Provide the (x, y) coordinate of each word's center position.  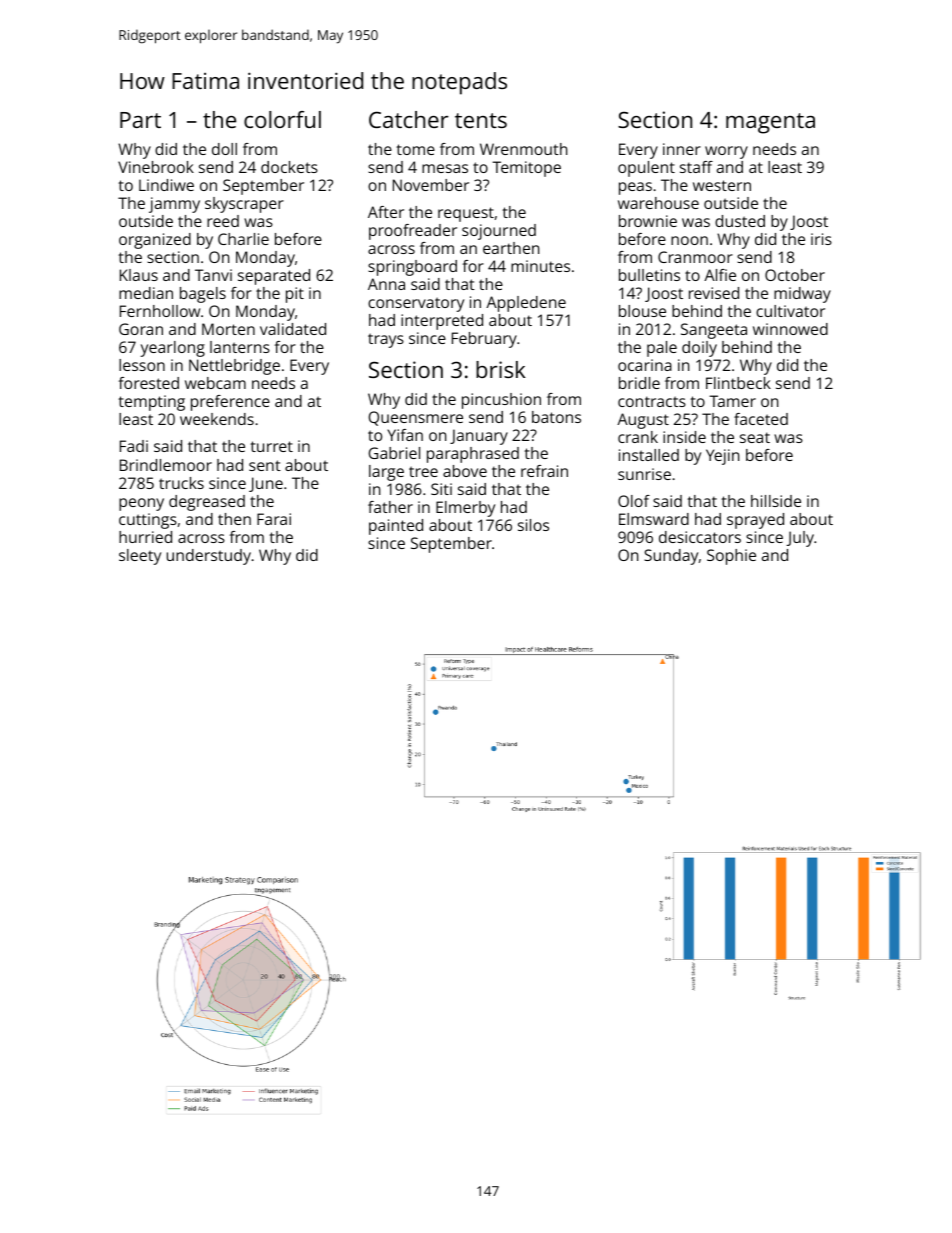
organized (155, 241)
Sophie (731, 557)
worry (726, 152)
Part (140, 120)
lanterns (240, 347)
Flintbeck (738, 383)
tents (481, 120)
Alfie (720, 275)
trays (386, 340)
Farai (274, 519)
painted (396, 527)
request (466, 214)
